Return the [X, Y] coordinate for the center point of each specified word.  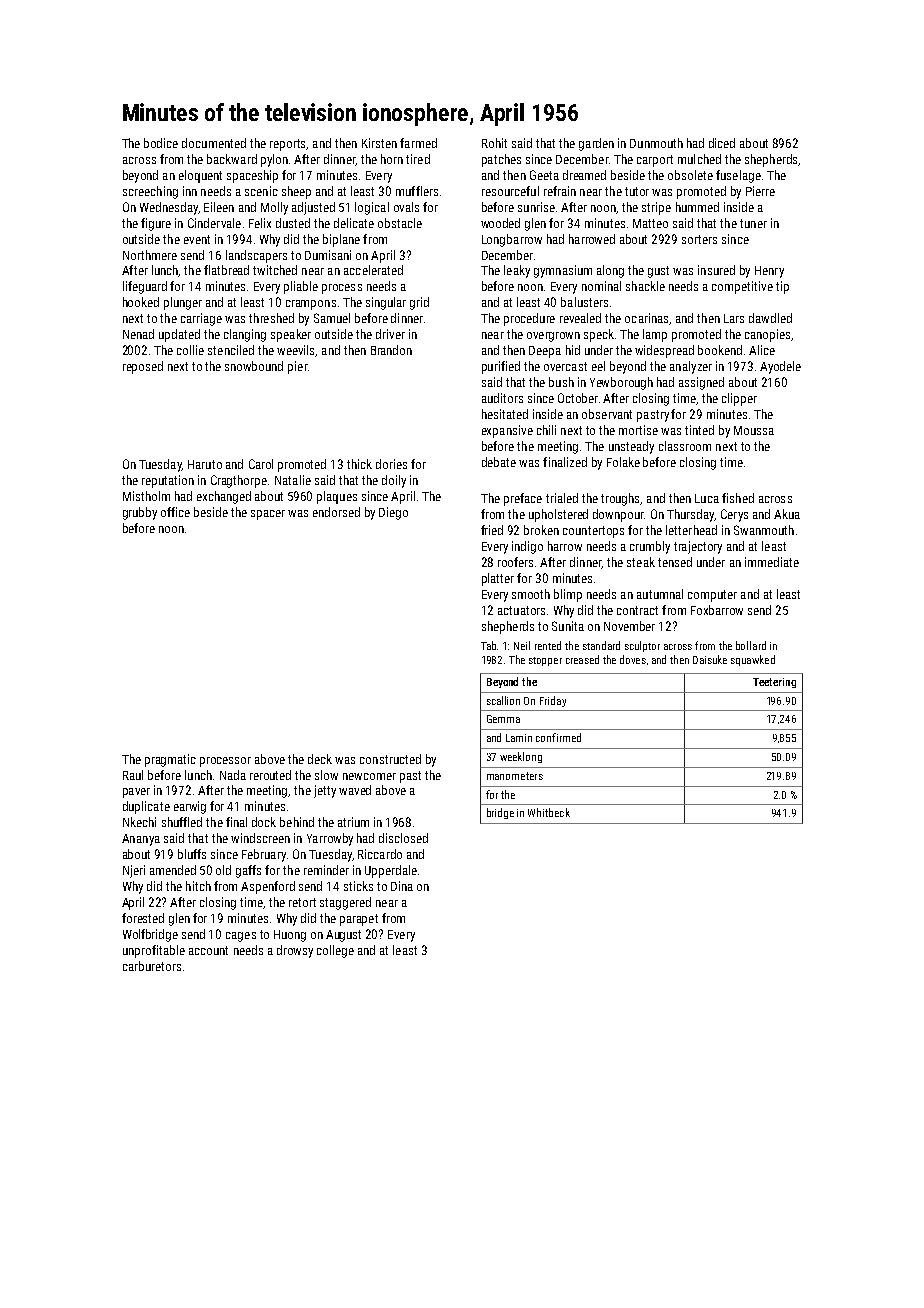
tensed [675, 562]
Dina [402, 886]
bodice [161, 143]
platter [498, 579]
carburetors [152, 966]
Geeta [544, 175]
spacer [268, 515]
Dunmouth [656, 143]
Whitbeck [549, 812]
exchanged [224, 497]
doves [633, 659]
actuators [521, 610]
